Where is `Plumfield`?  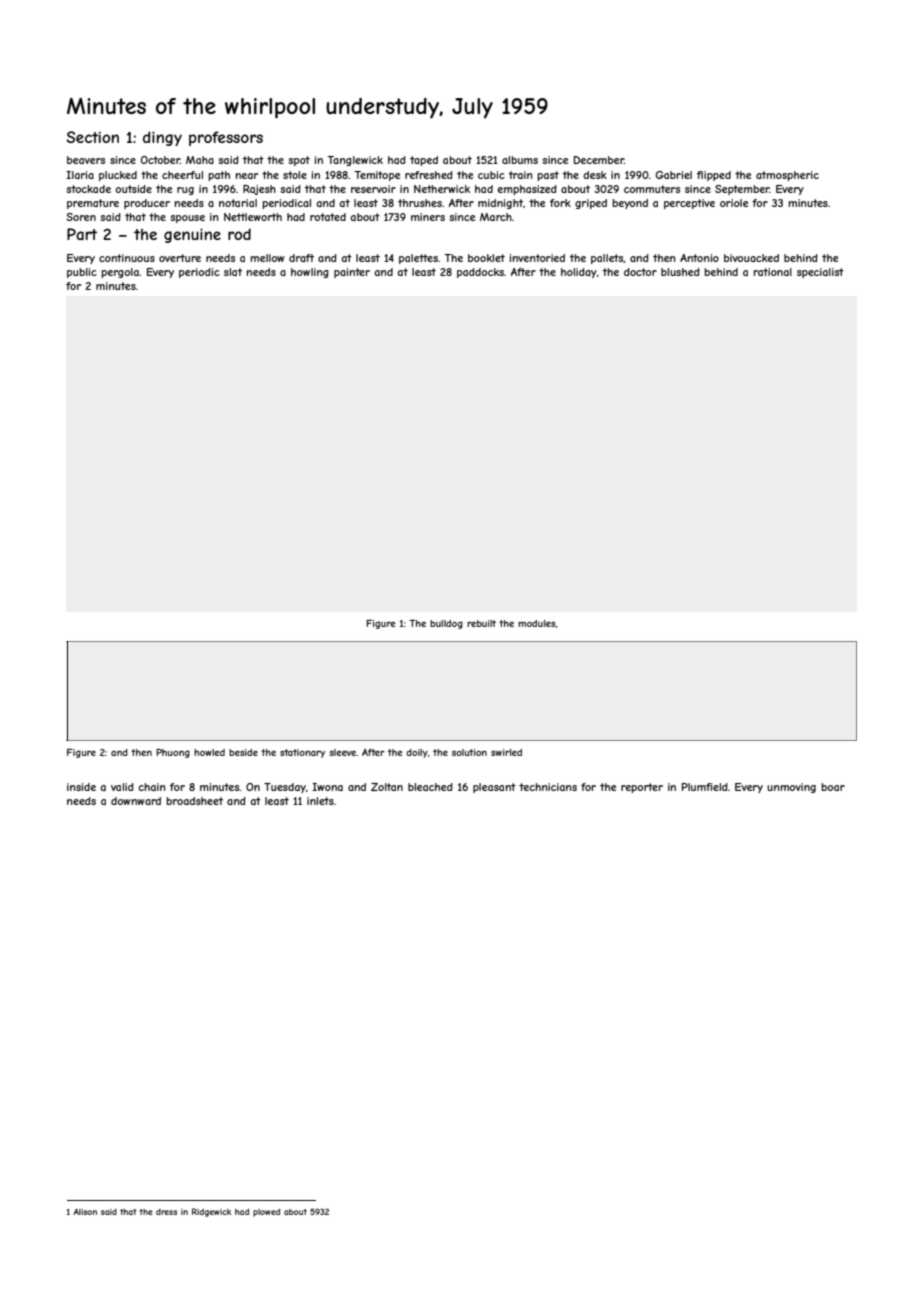
Plumfield is located at coordinates (705, 787).
